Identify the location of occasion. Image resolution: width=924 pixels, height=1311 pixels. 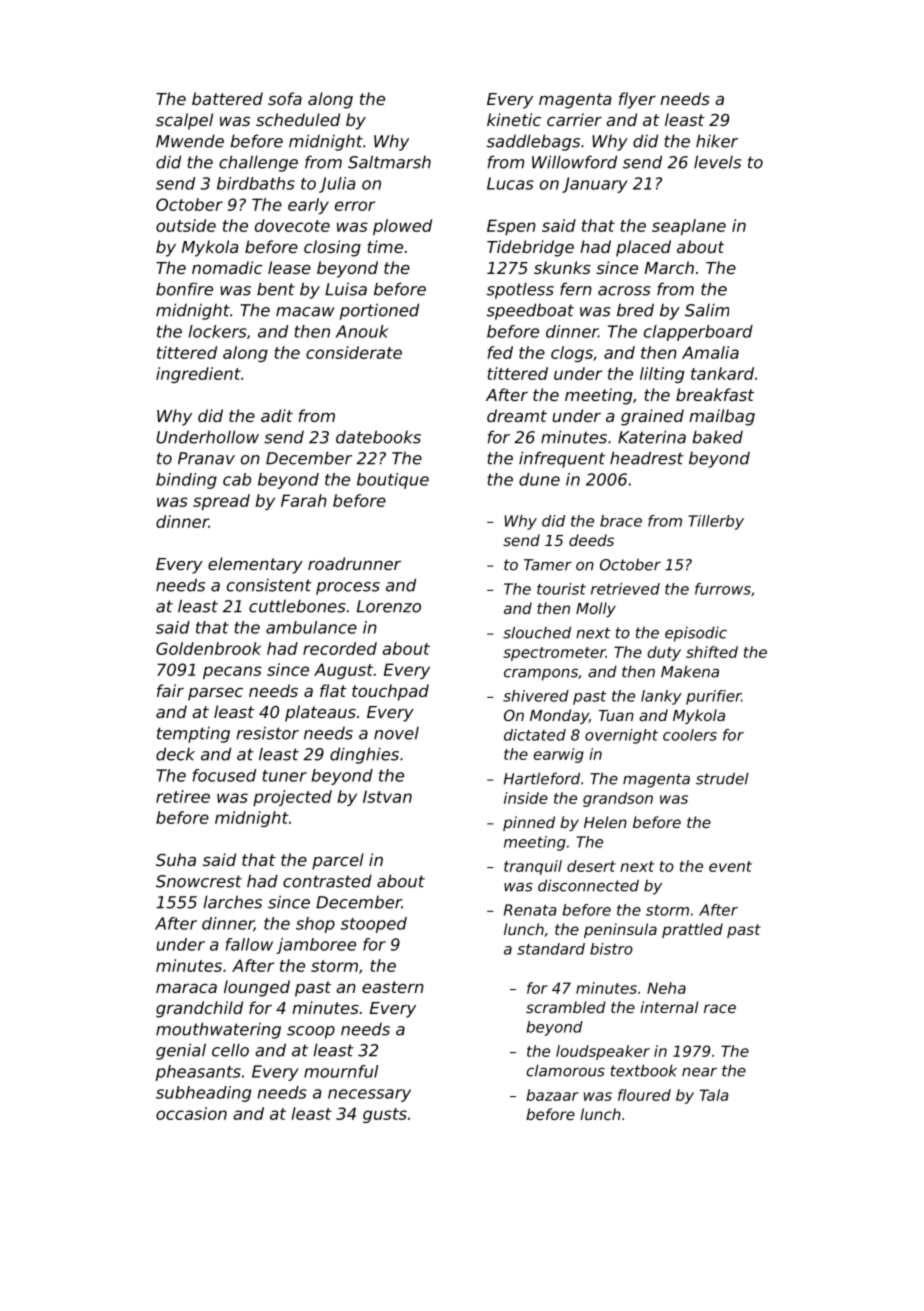
(191, 1113).
